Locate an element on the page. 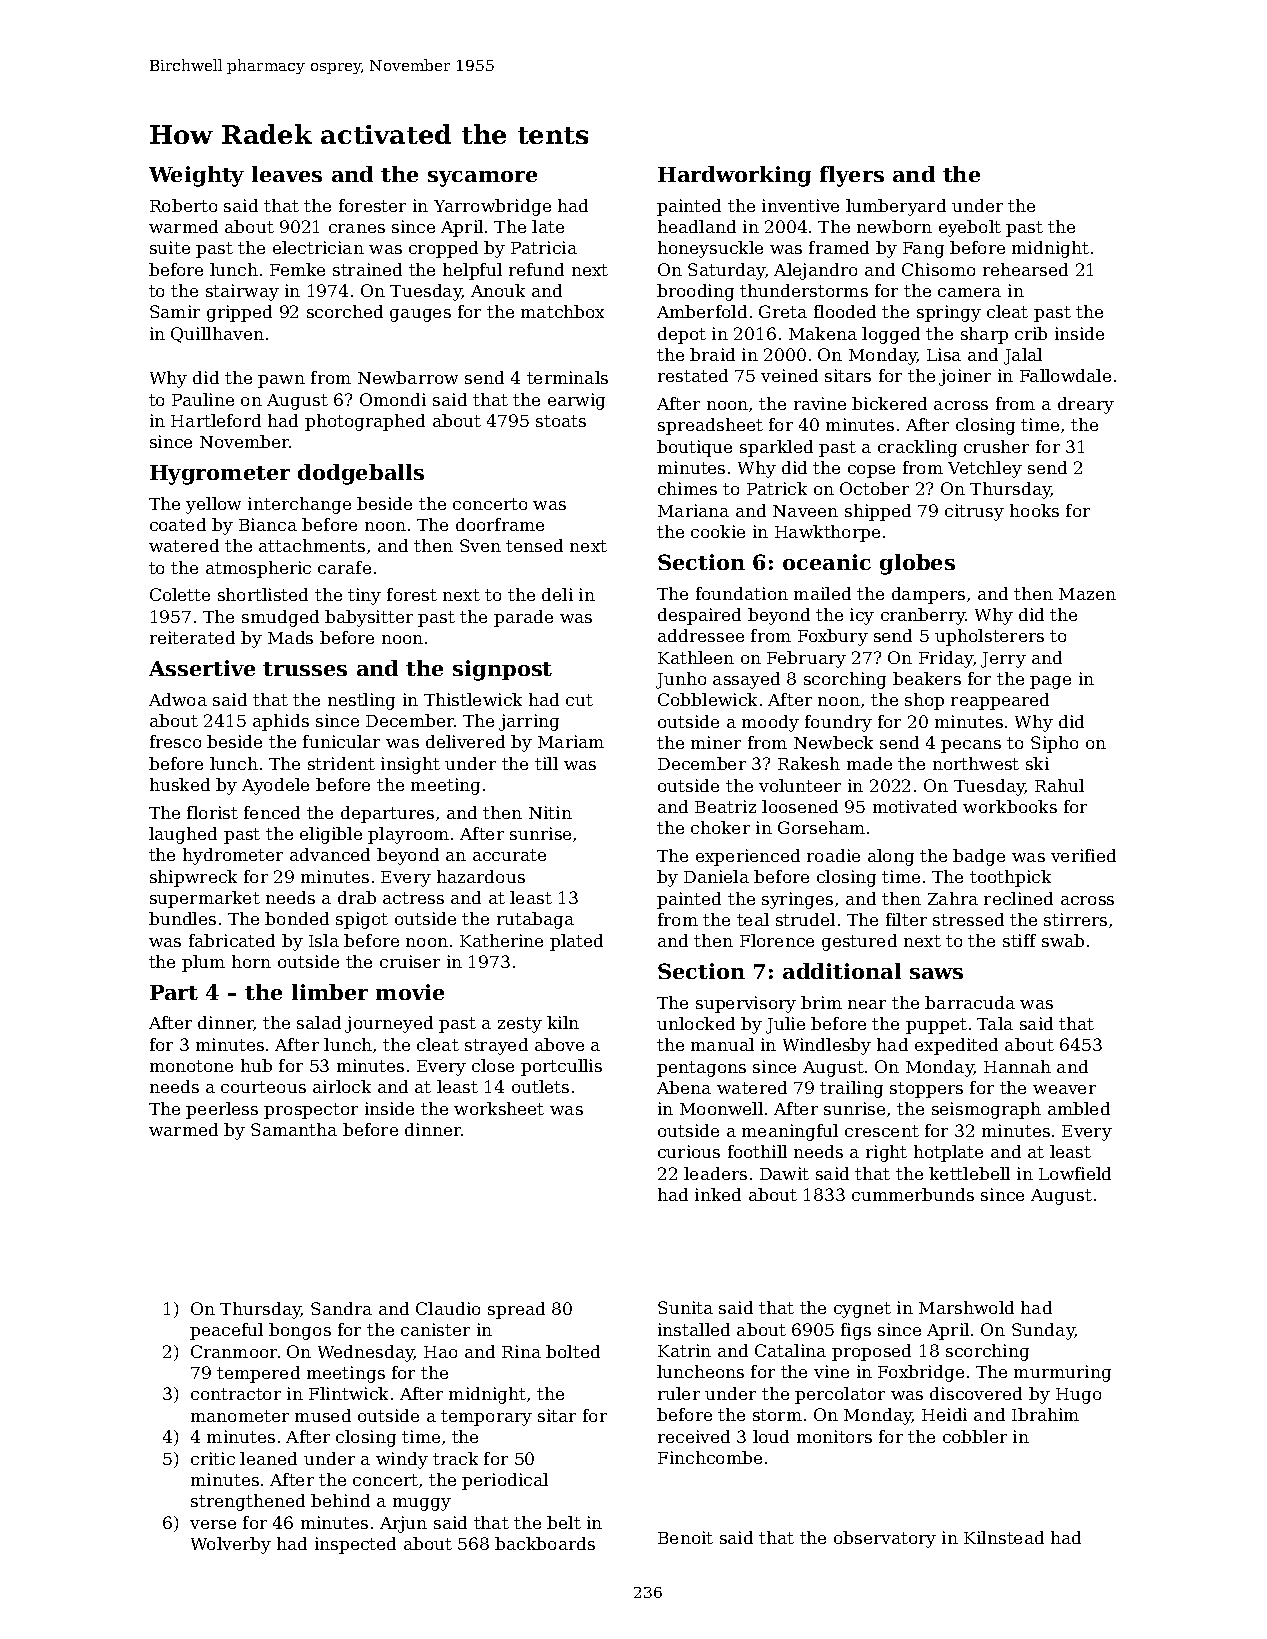 This page has height=1639, width=1267. depot is located at coordinates (682, 335).
